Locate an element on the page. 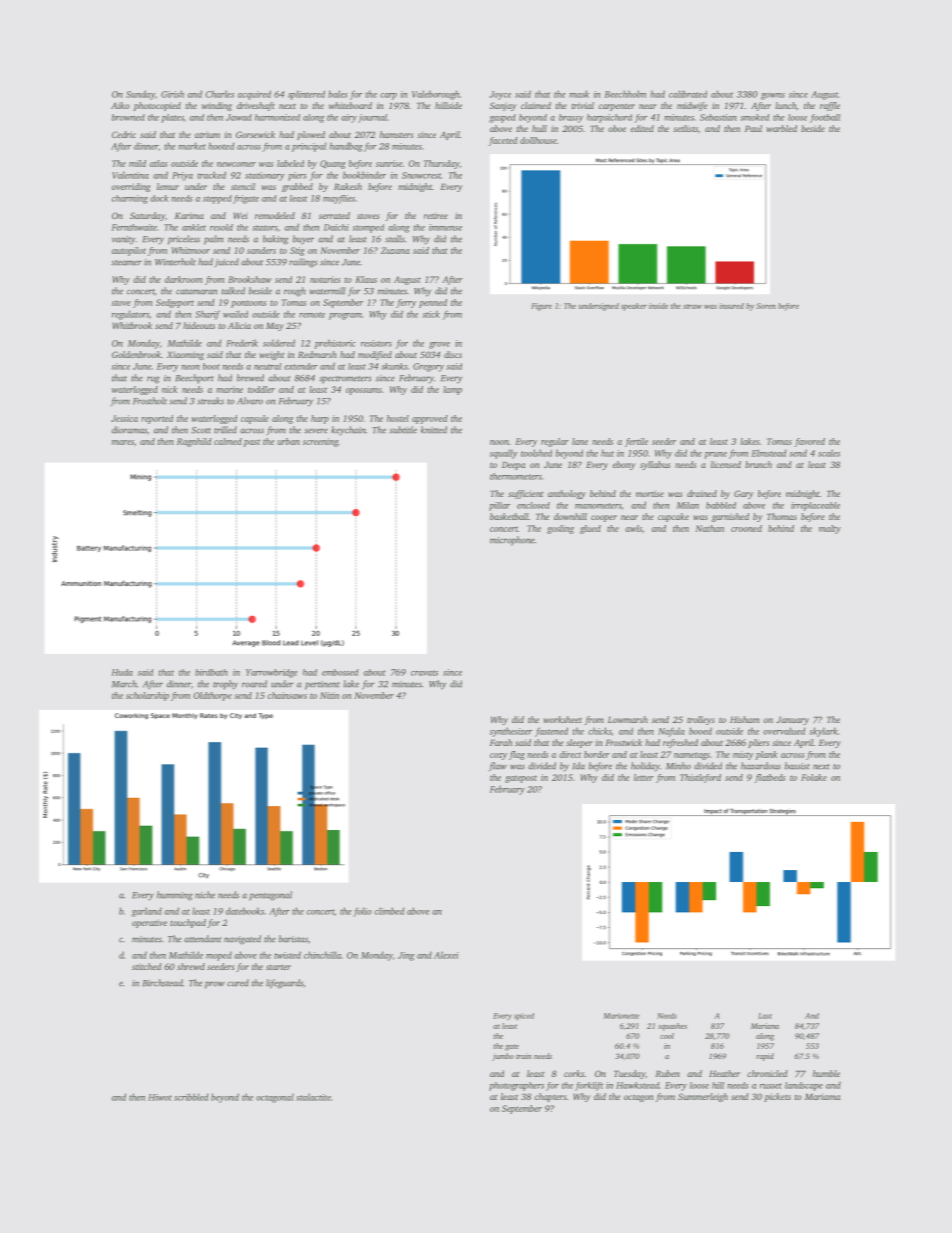 Image resolution: width=952 pixels, height=1233 pixels. prow is located at coordinates (215, 985).
